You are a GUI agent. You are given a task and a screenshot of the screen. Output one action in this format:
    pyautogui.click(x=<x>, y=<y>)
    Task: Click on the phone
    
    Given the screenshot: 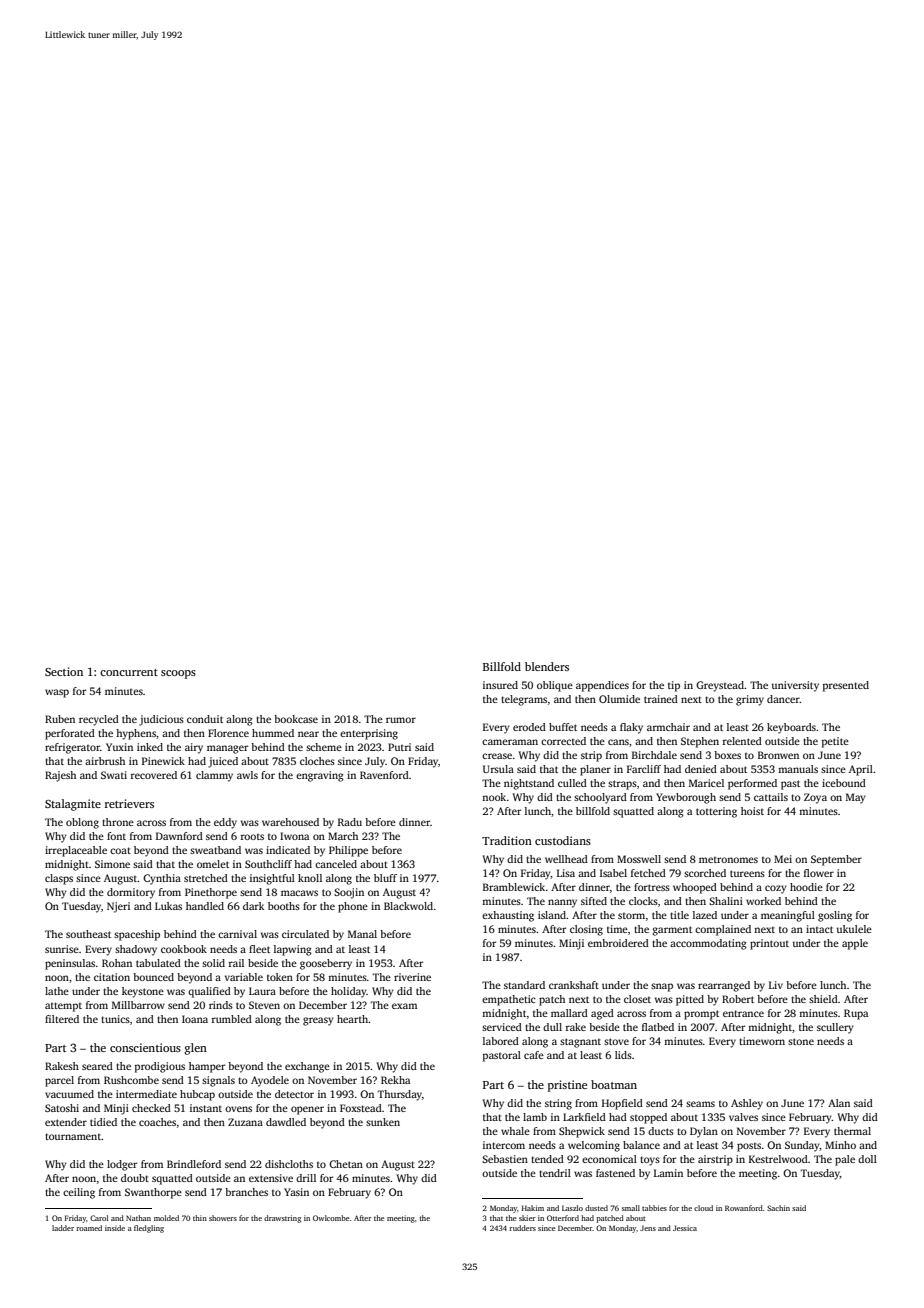 What is the action you would take?
    pyautogui.click(x=353, y=907)
